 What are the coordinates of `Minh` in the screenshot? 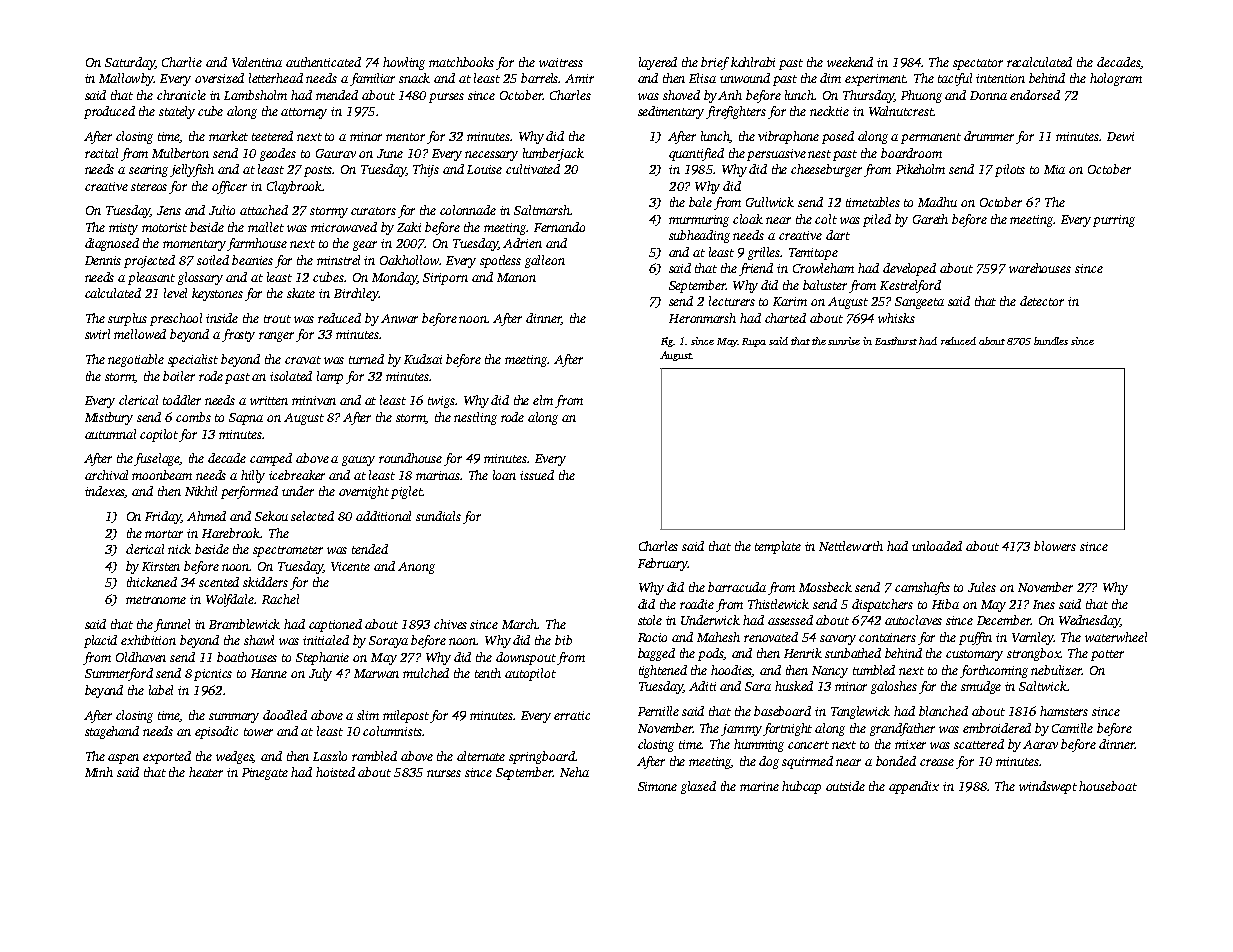 It's located at (99, 772).
